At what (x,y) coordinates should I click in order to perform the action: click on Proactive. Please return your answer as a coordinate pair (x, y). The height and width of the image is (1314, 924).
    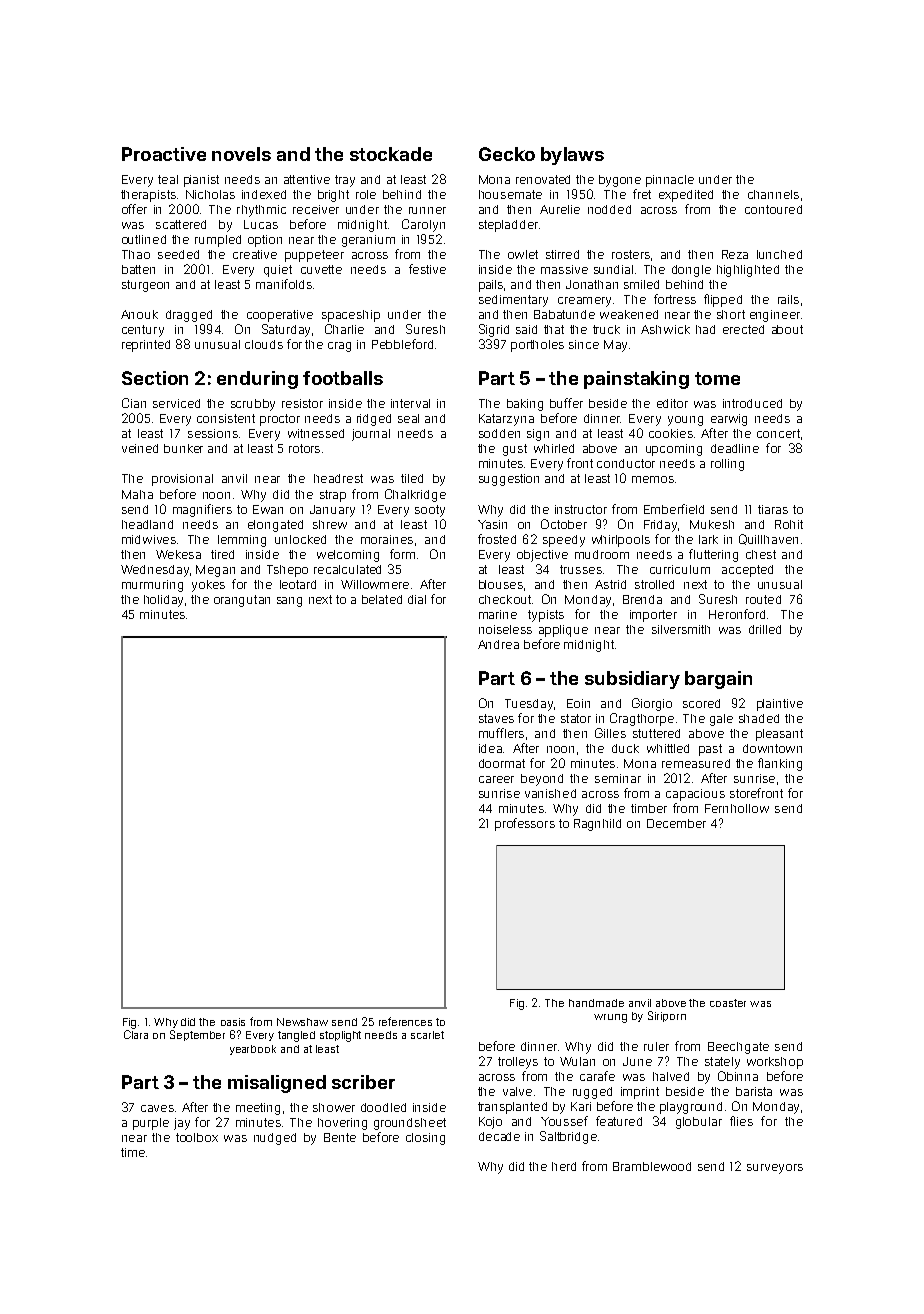
    Looking at the image, I should click on (164, 154).
